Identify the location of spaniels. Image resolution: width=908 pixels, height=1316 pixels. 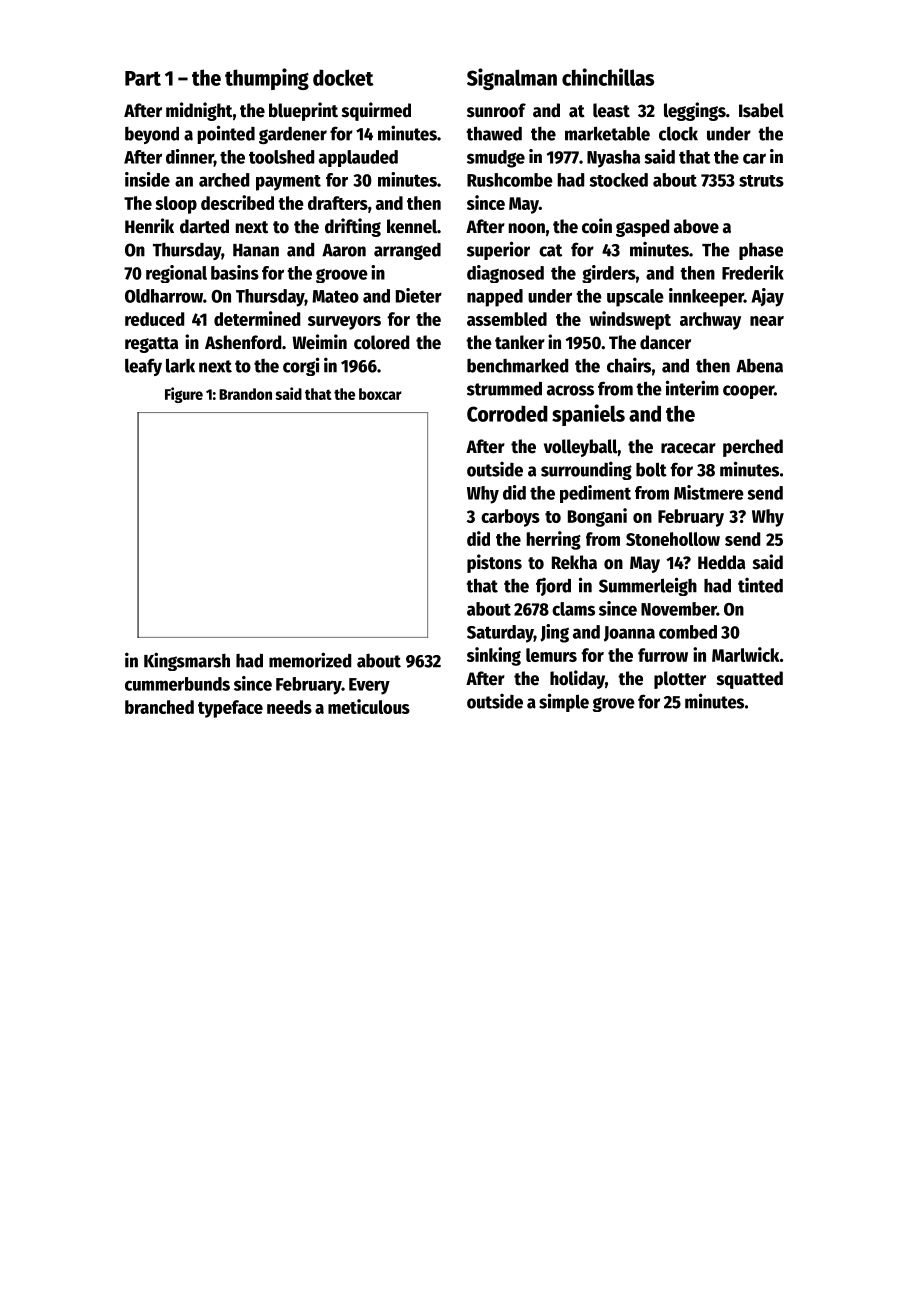
(588, 415).
